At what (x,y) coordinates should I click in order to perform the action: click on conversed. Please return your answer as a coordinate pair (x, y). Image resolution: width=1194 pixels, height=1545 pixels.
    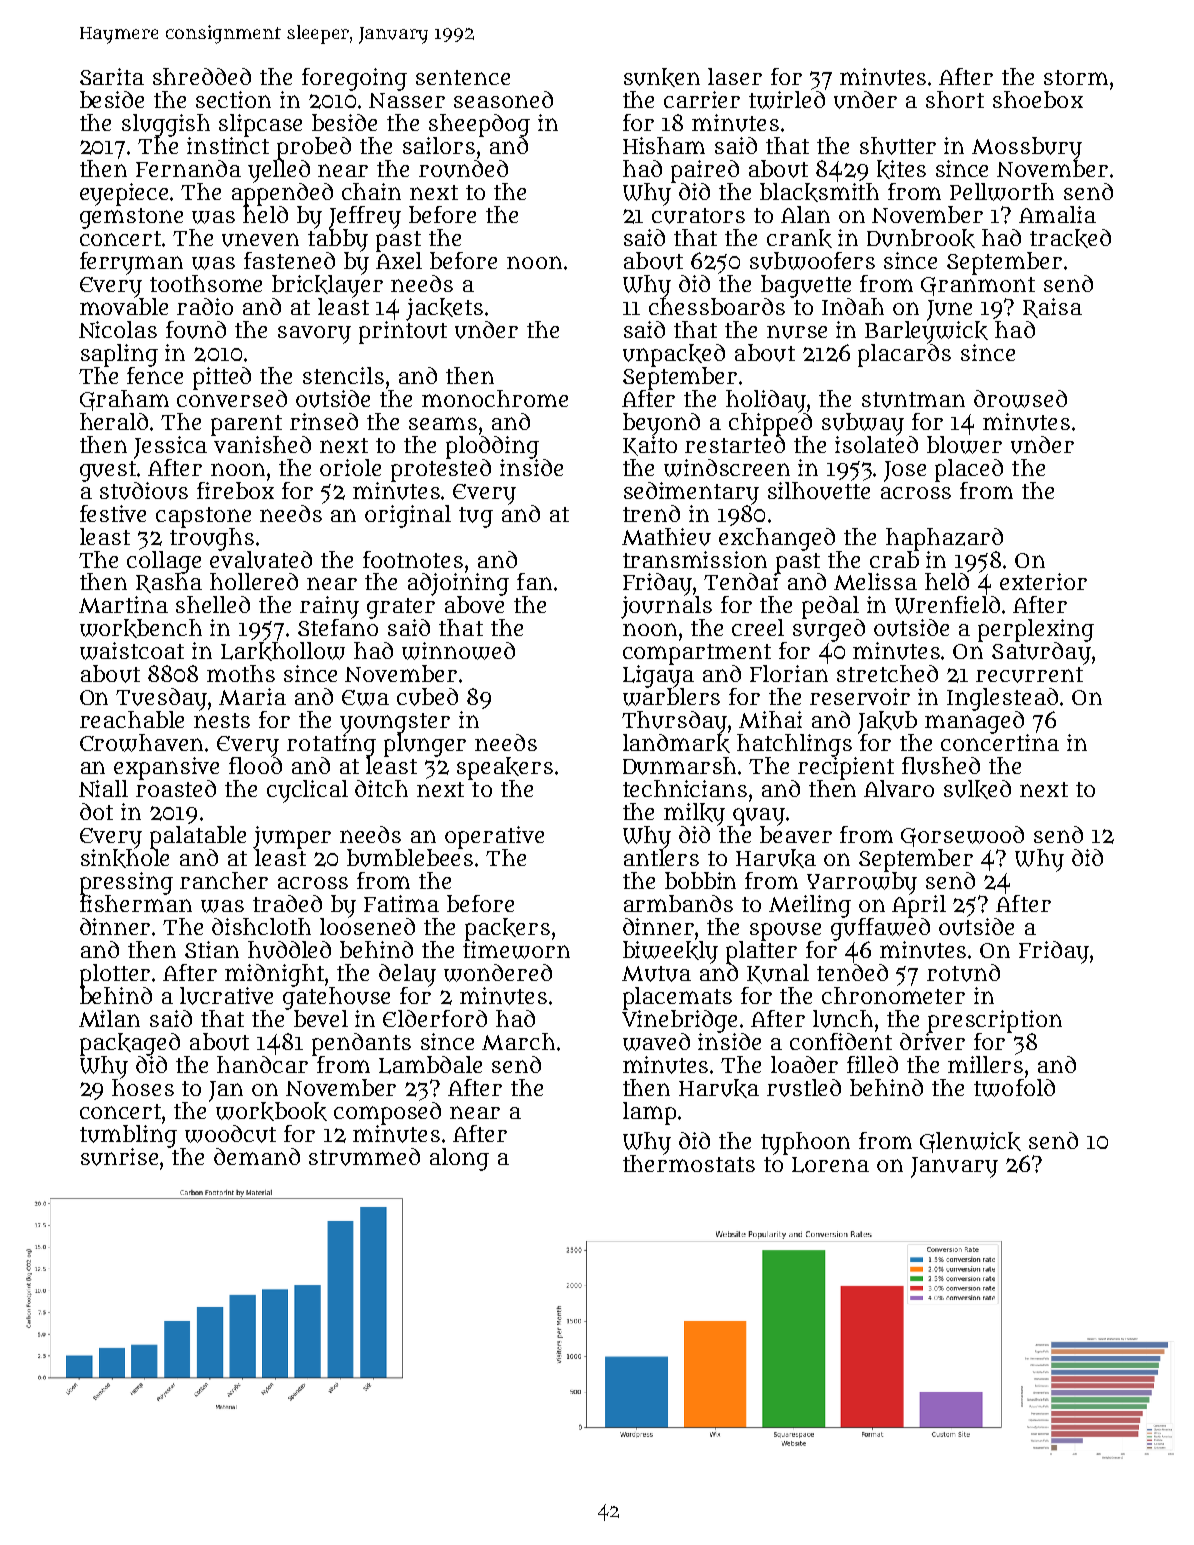
    Looking at the image, I should click on (232, 398).
